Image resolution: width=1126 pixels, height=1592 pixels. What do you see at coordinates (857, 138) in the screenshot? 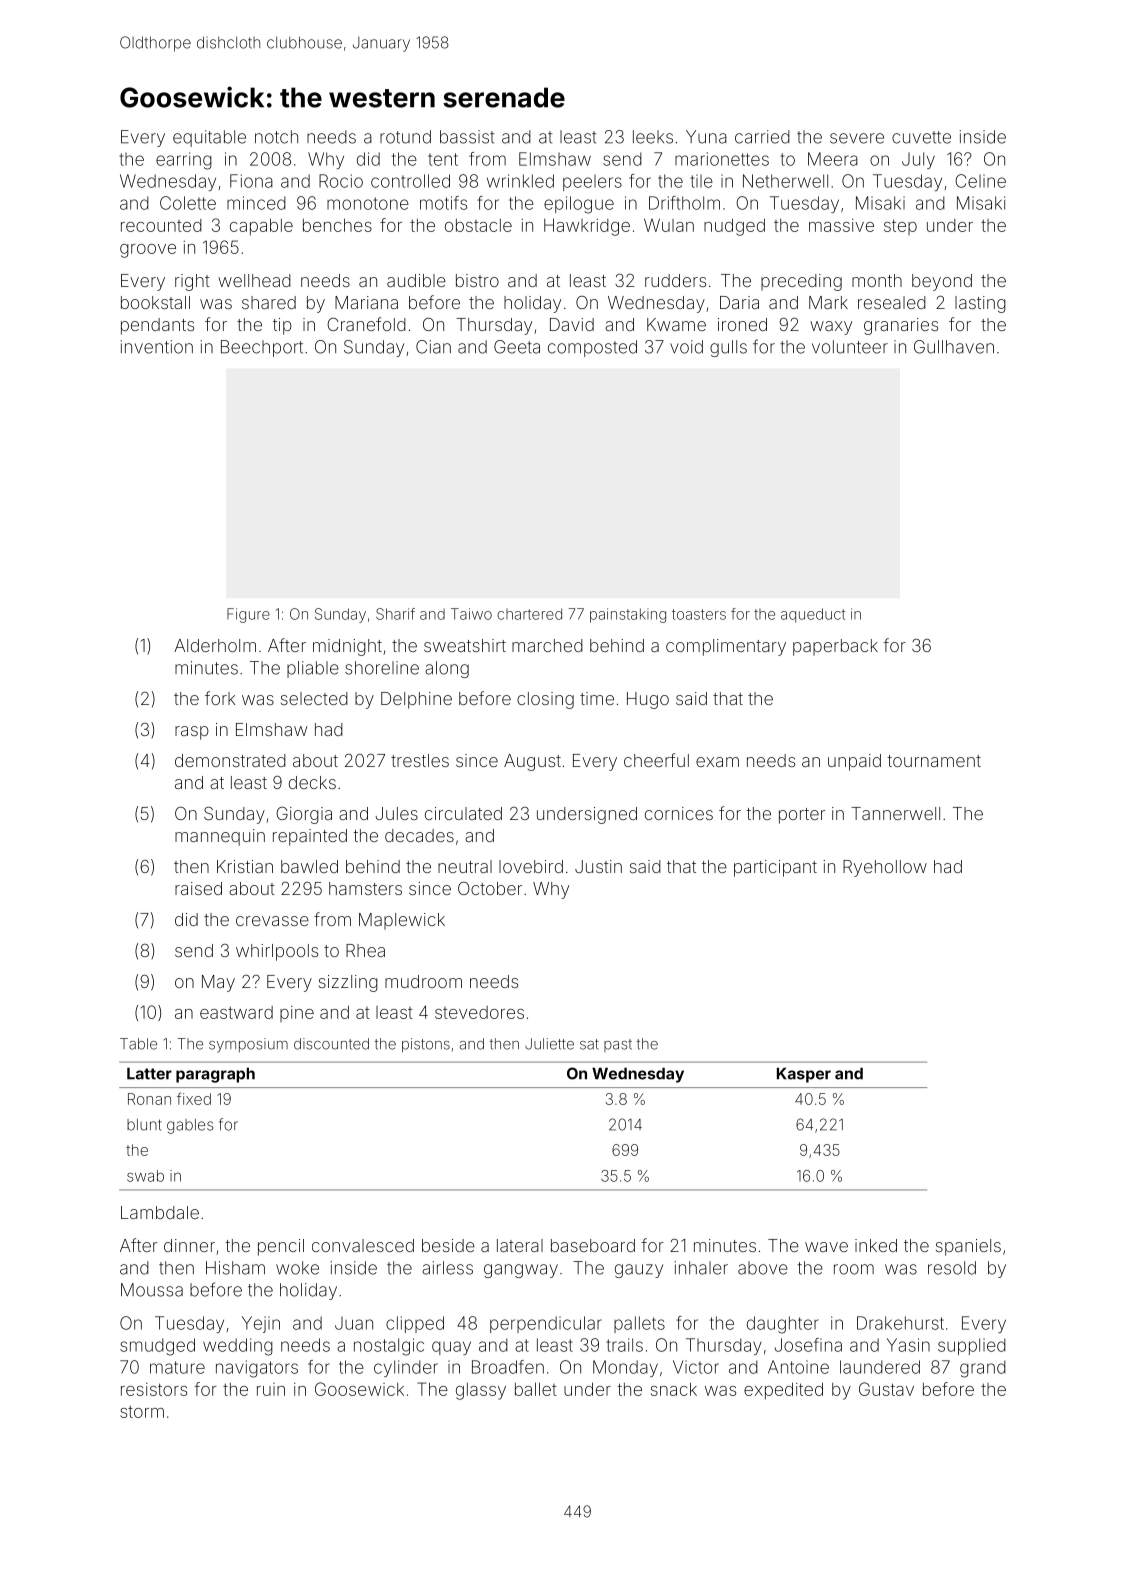
I see `severe` at bounding box center [857, 138].
